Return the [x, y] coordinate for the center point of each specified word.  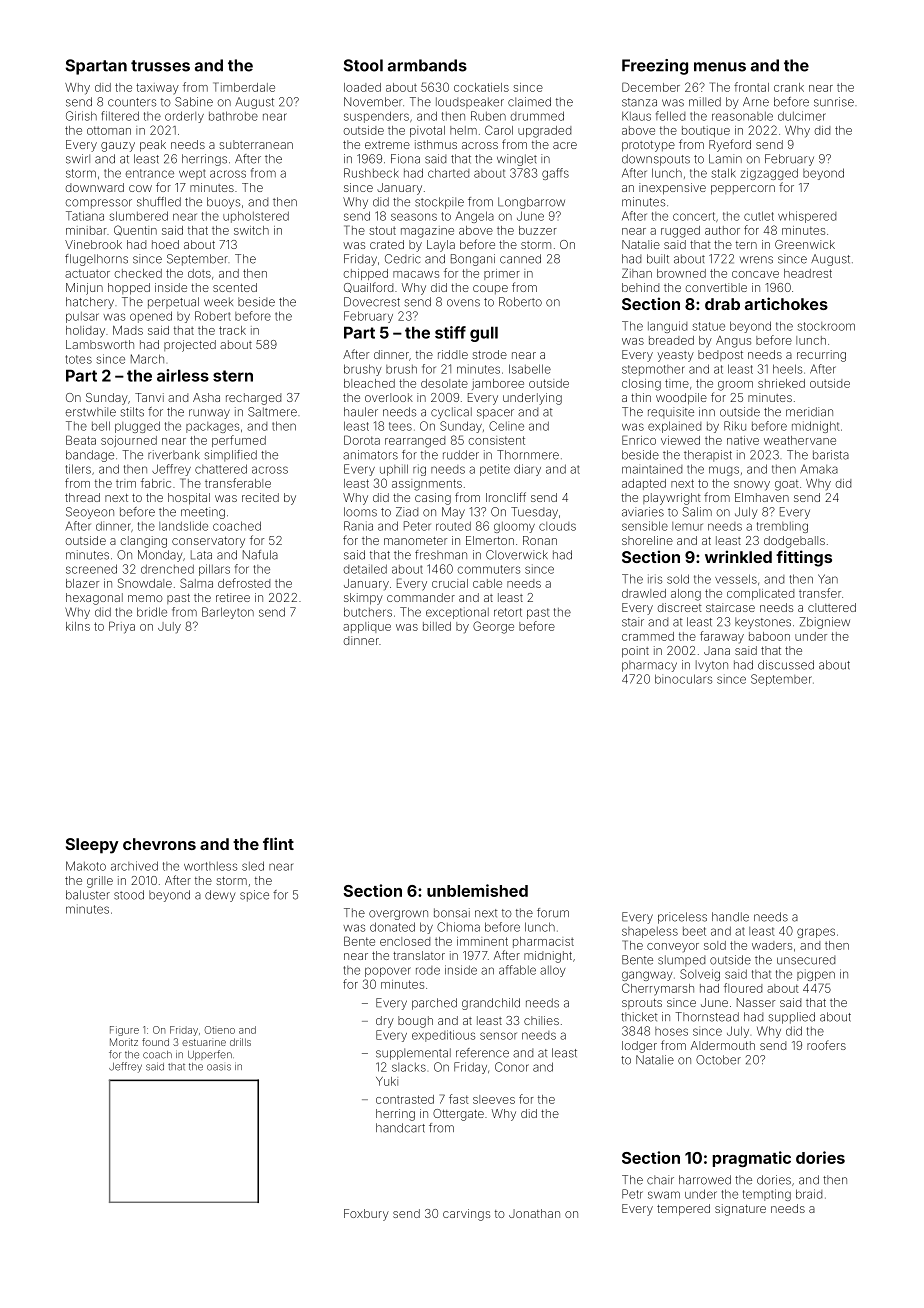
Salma [196, 583]
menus [720, 67]
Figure [124, 1031]
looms [360, 512]
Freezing [655, 67]
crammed [648, 636]
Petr [632, 1194]
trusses [160, 66]
